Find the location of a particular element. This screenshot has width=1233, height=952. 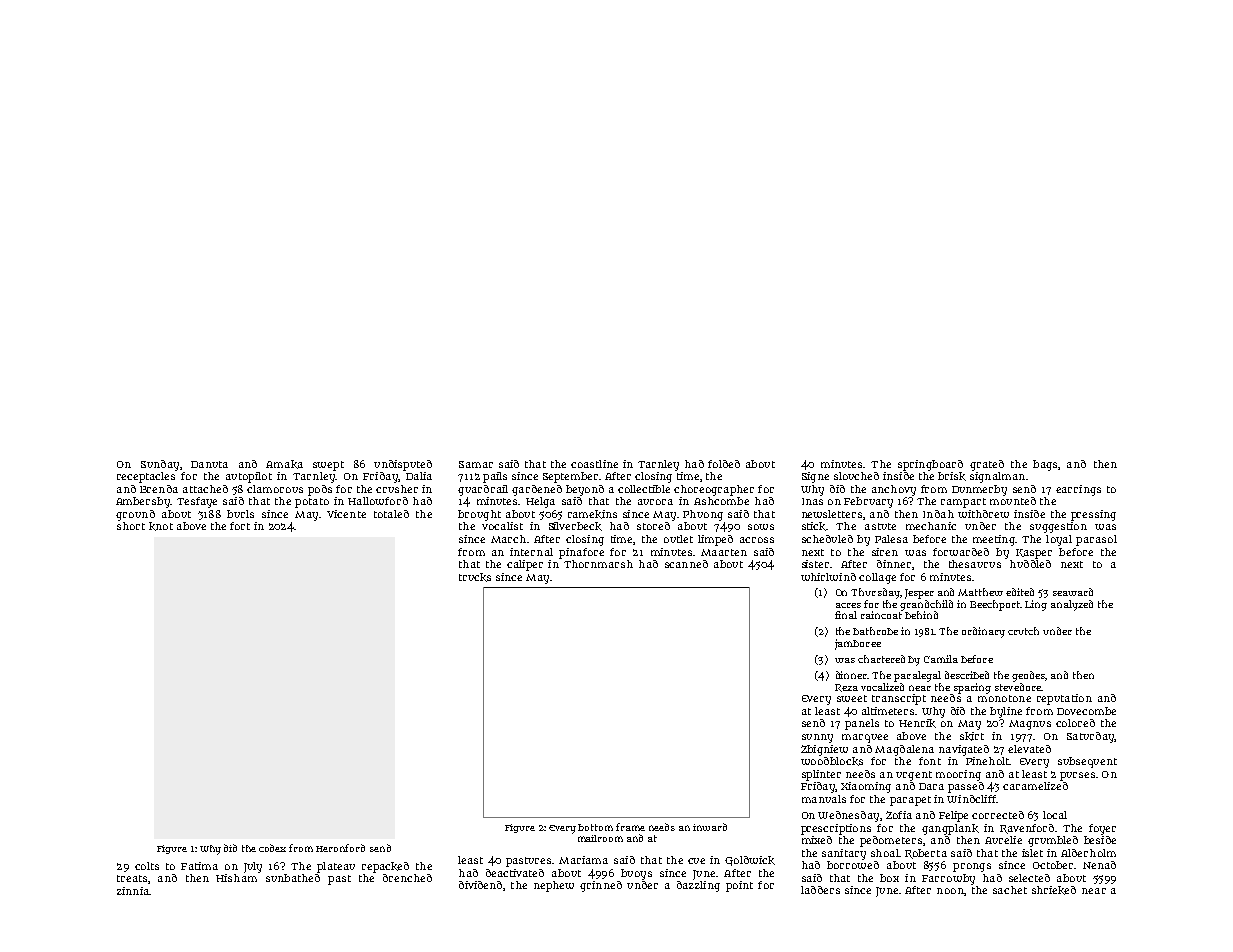

anchovy is located at coordinates (894, 490).
